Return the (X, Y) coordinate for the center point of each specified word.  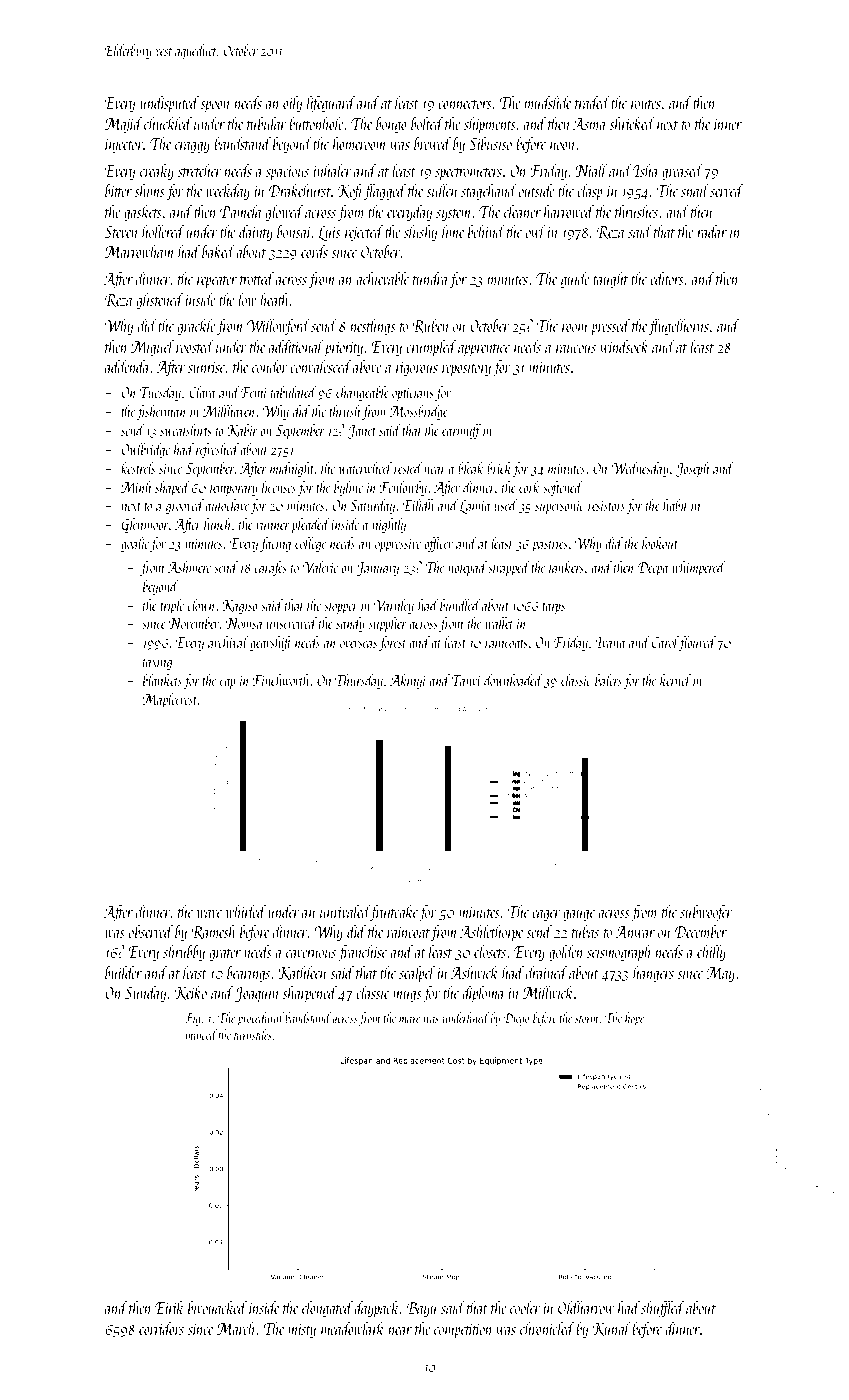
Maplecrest (169, 700)
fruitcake (394, 913)
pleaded (311, 525)
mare (409, 1019)
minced (201, 1034)
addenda (128, 366)
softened (563, 488)
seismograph (618, 953)
